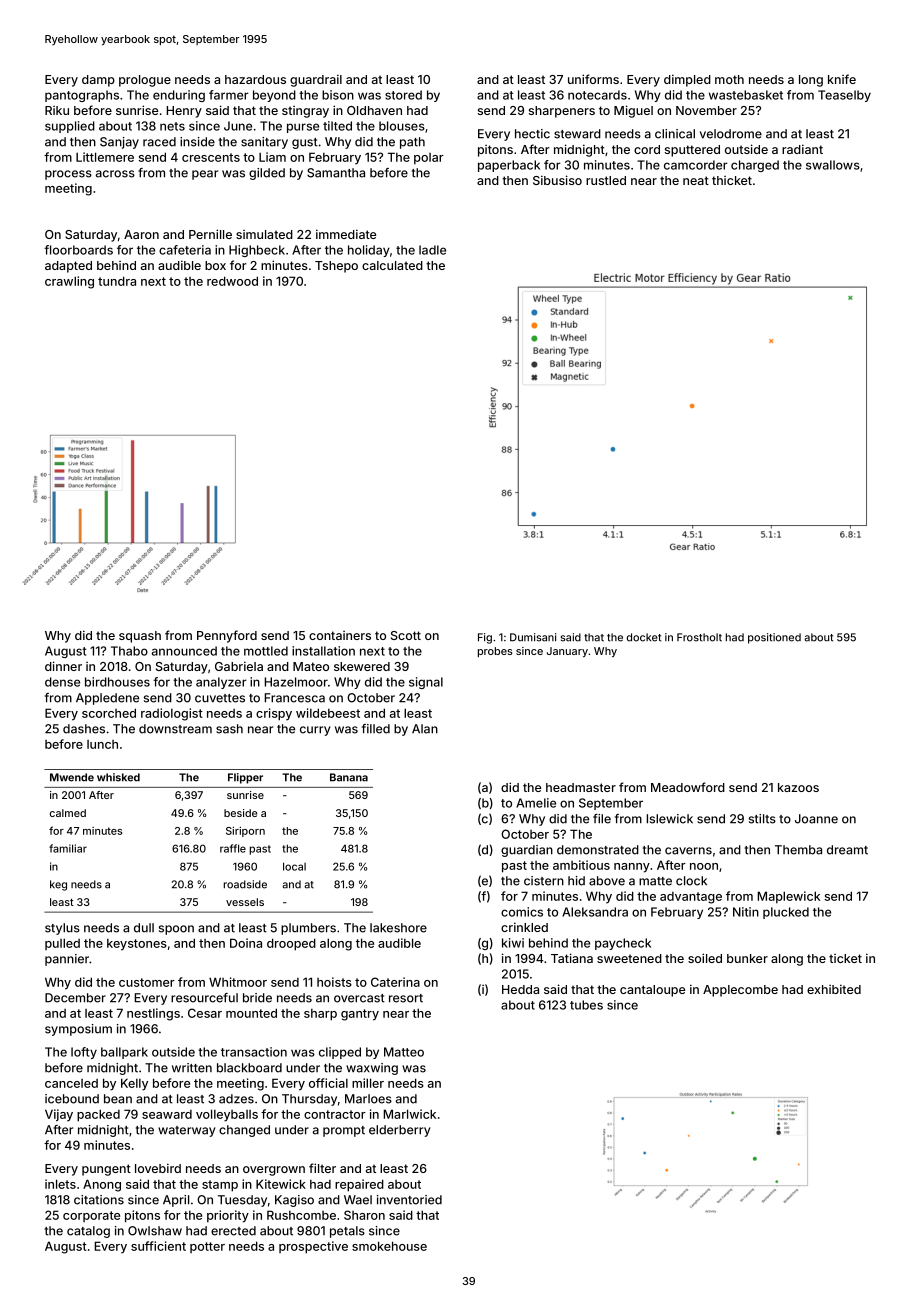 This screenshot has width=924, height=1308. What do you see at coordinates (359, 1185) in the screenshot?
I see `repaired` at bounding box center [359, 1185].
